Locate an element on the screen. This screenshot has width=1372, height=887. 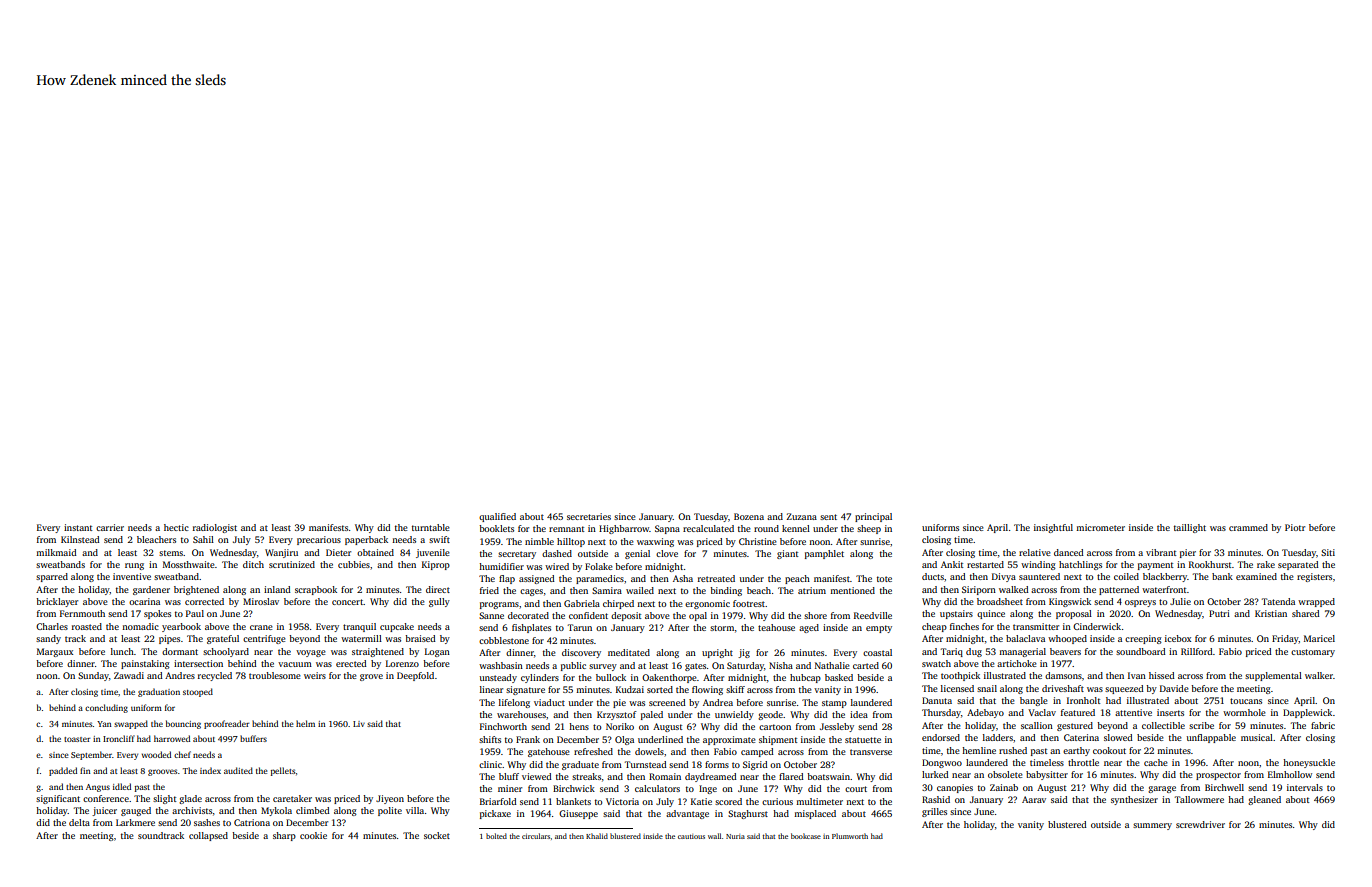
crane is located at coordinates (261, 627).
